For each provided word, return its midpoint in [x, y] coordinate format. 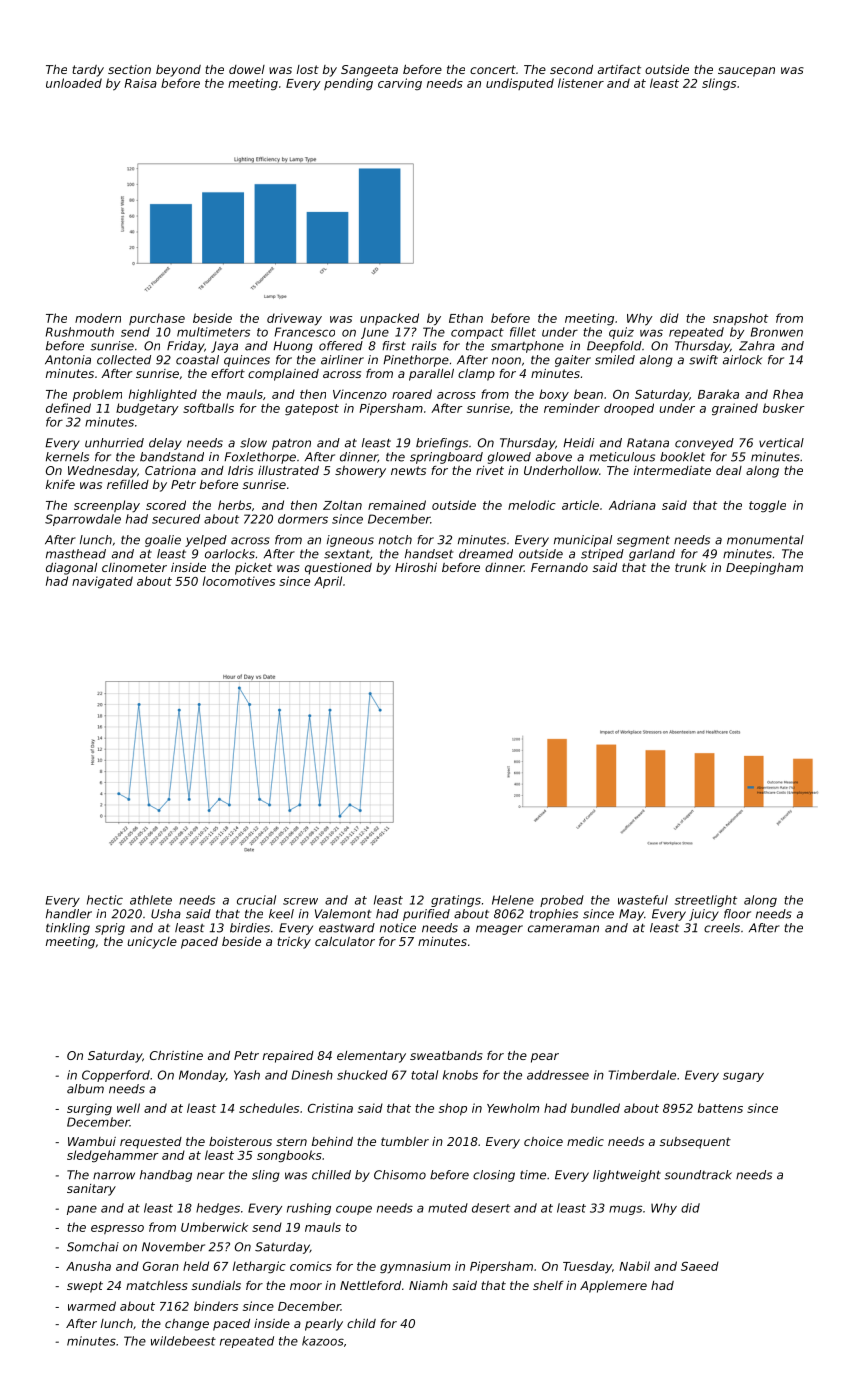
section [129, 69]
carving [400, 84]
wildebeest [183, 1341]
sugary [743, 1077]
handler [69, 914]
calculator [345, 941]
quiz [621, 333]
